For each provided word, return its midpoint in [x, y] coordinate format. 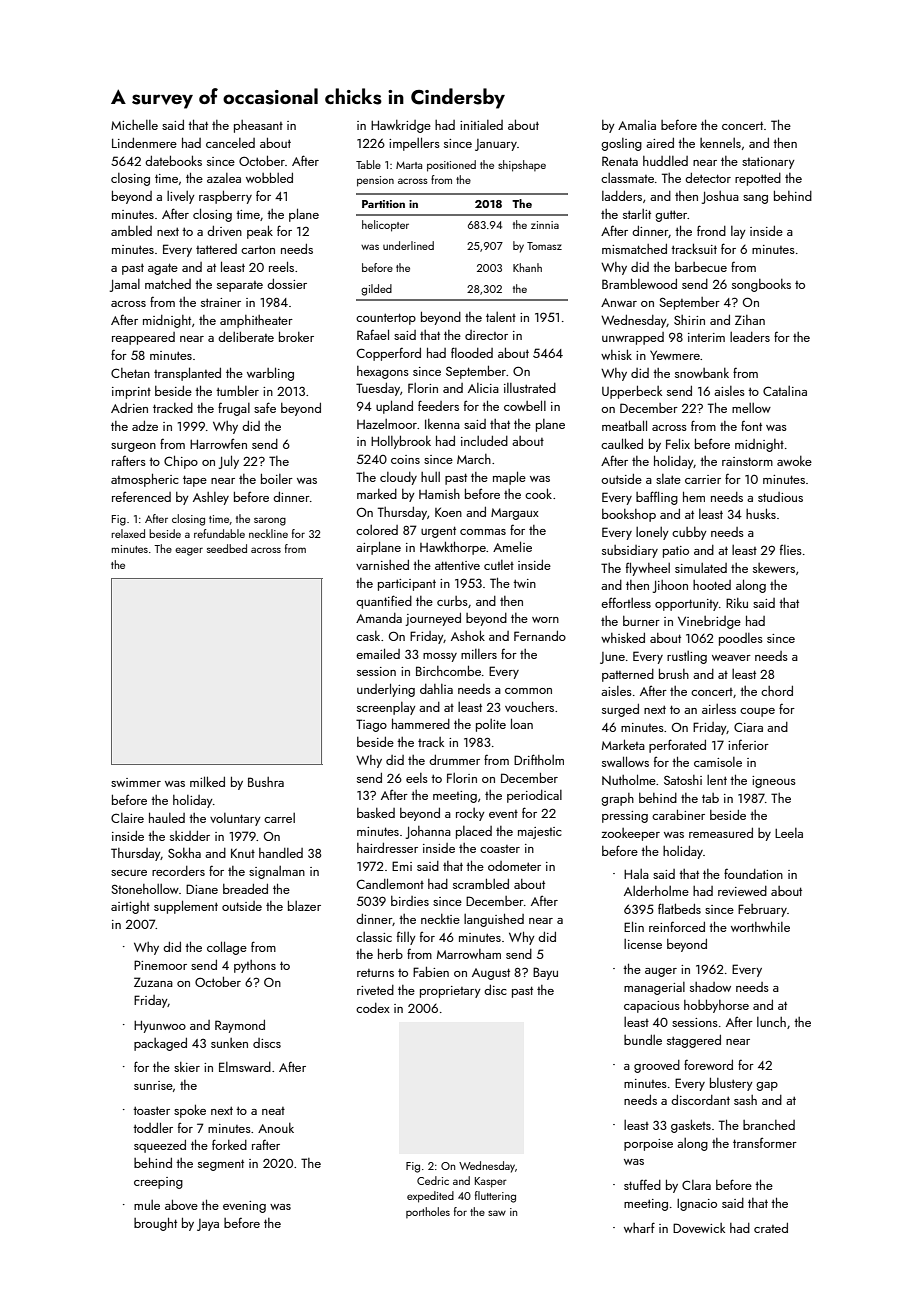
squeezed [160, 1146]
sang [755, 199]
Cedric [433, 1180]
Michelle [134, 125]
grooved [657, 1066]
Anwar [619, 302]
